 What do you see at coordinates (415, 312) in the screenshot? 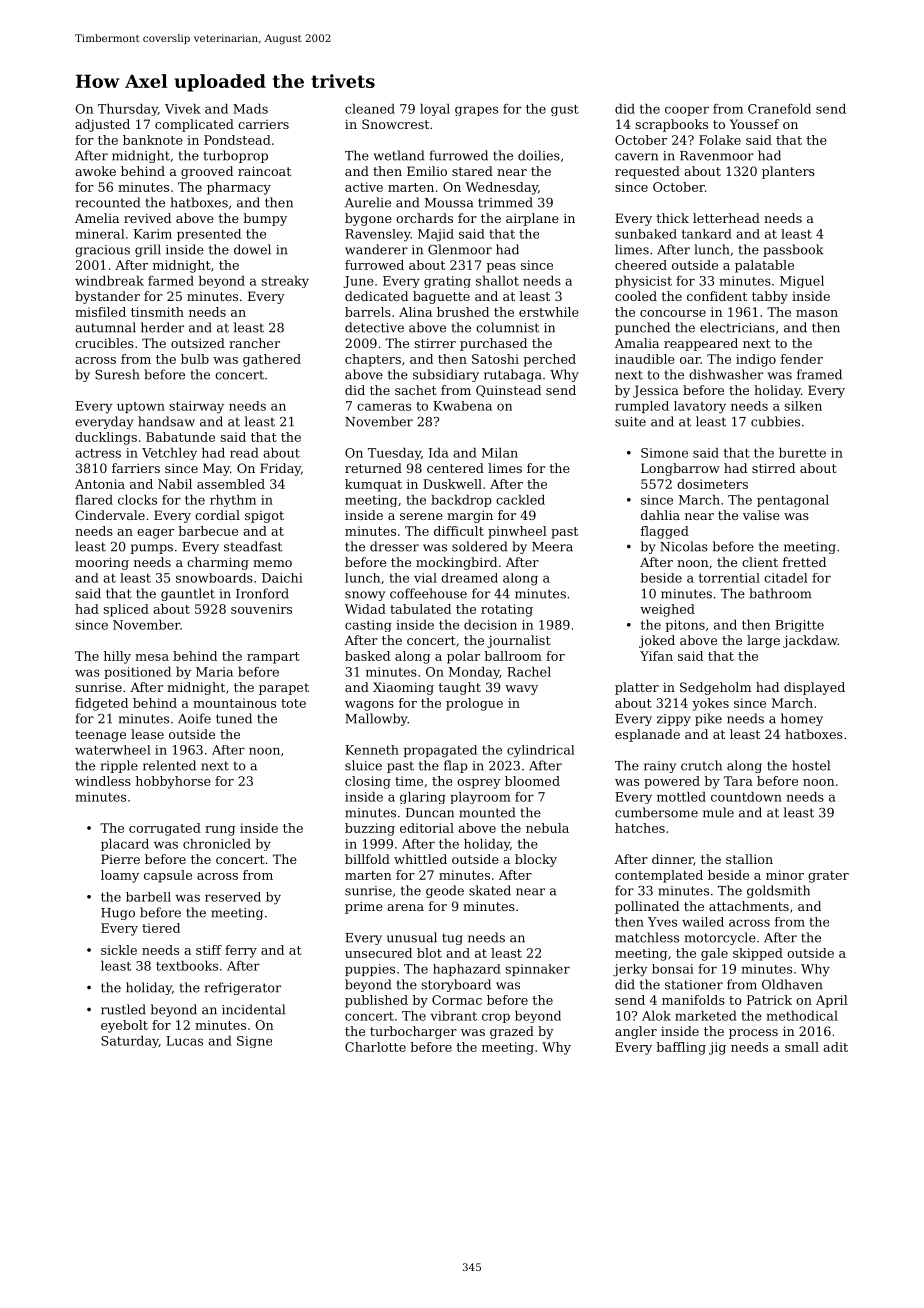
I see `Alina` at bounding box center [415, 312].
